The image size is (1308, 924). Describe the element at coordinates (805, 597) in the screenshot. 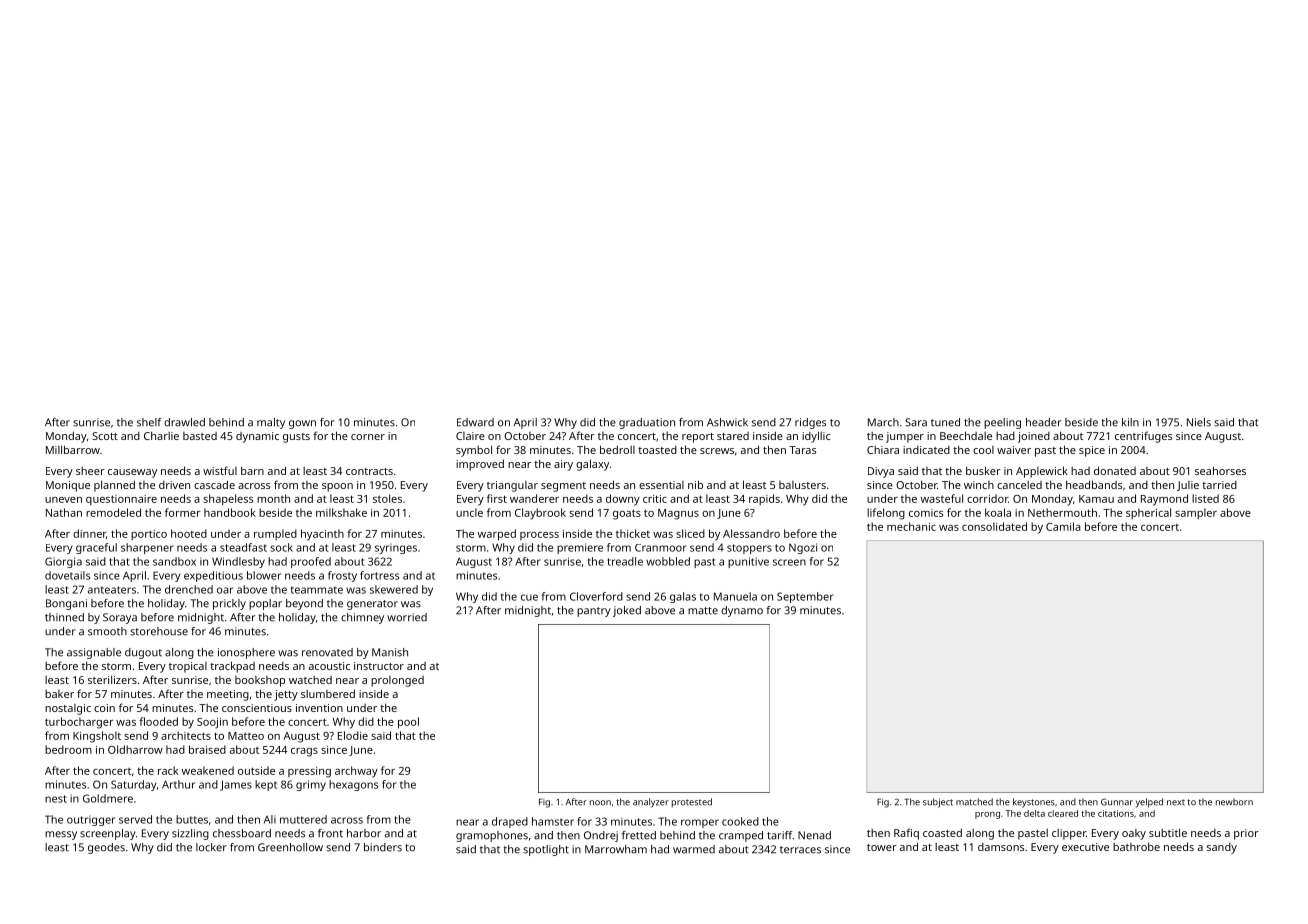

I see `September` at that location.
